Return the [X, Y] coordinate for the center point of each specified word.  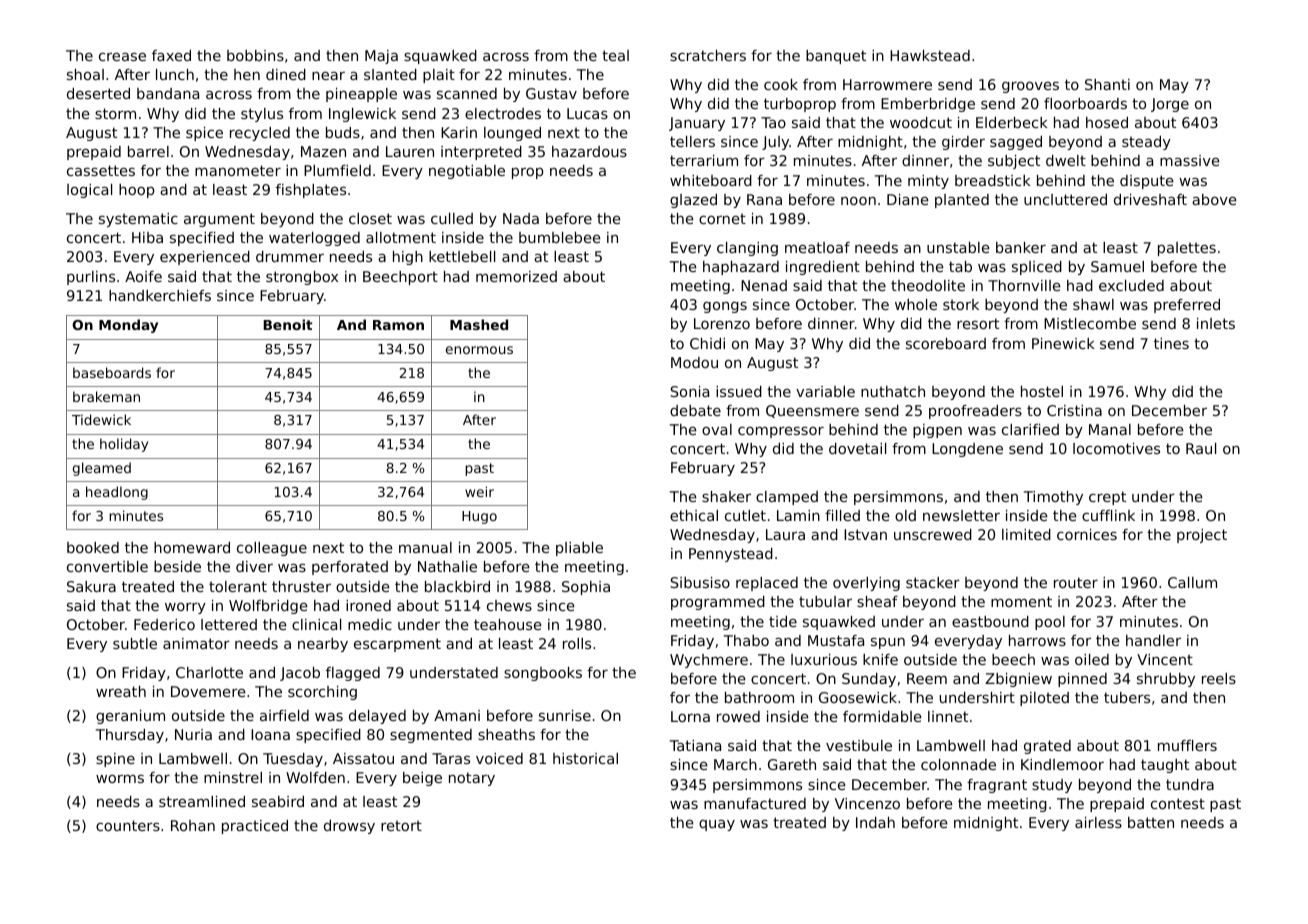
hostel [1042, 391]
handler [1153, 640]
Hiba [147, 237]
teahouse [508, 624]
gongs [725, 307]
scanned [467, 93]
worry [185, 608]
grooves [1030, 87]
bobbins [255, 55]
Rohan [193, 825]
